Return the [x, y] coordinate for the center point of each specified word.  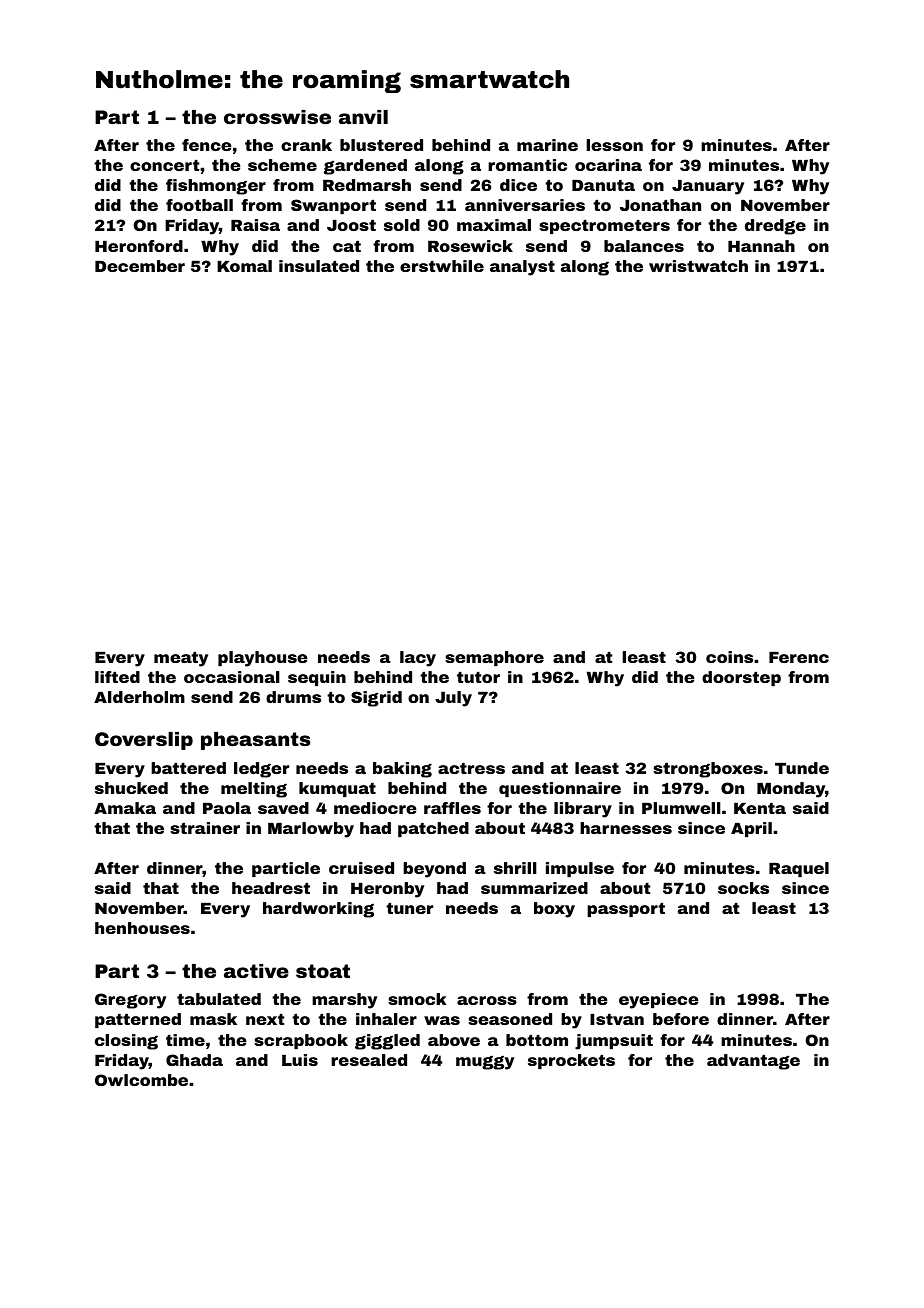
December [140, 266]
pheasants [256, 741]
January [708, 187]
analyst [522, 268]
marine [547, 145]
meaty [181, 659]
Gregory [130, 1001]
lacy [418, 659]
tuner [409, 908]
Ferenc [799, 657]
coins [729, 657]
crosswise [277, 117]
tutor [478, 677]
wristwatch [698, 266]
